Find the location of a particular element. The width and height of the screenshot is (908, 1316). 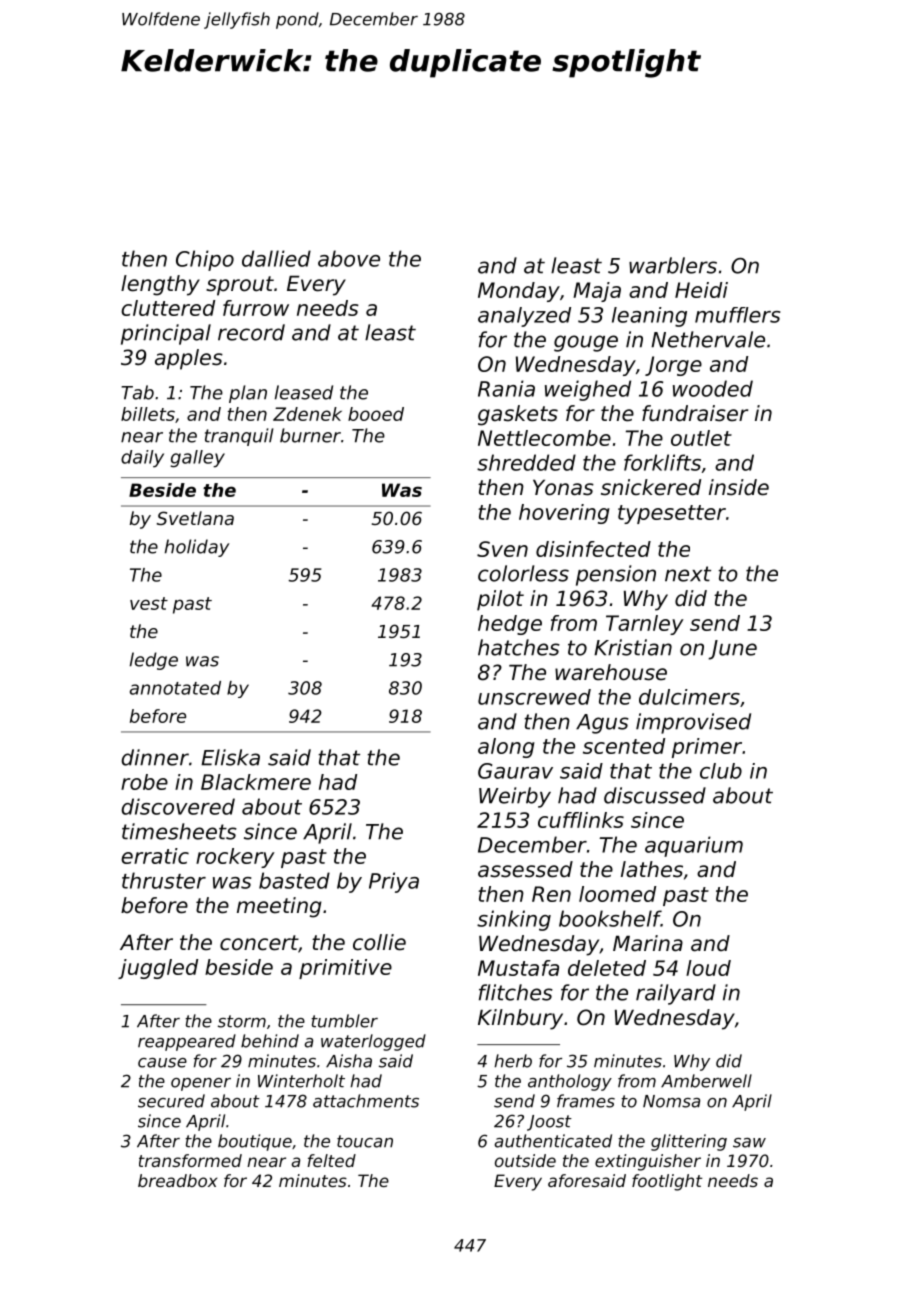

June is located at coordinates (733, 650).
